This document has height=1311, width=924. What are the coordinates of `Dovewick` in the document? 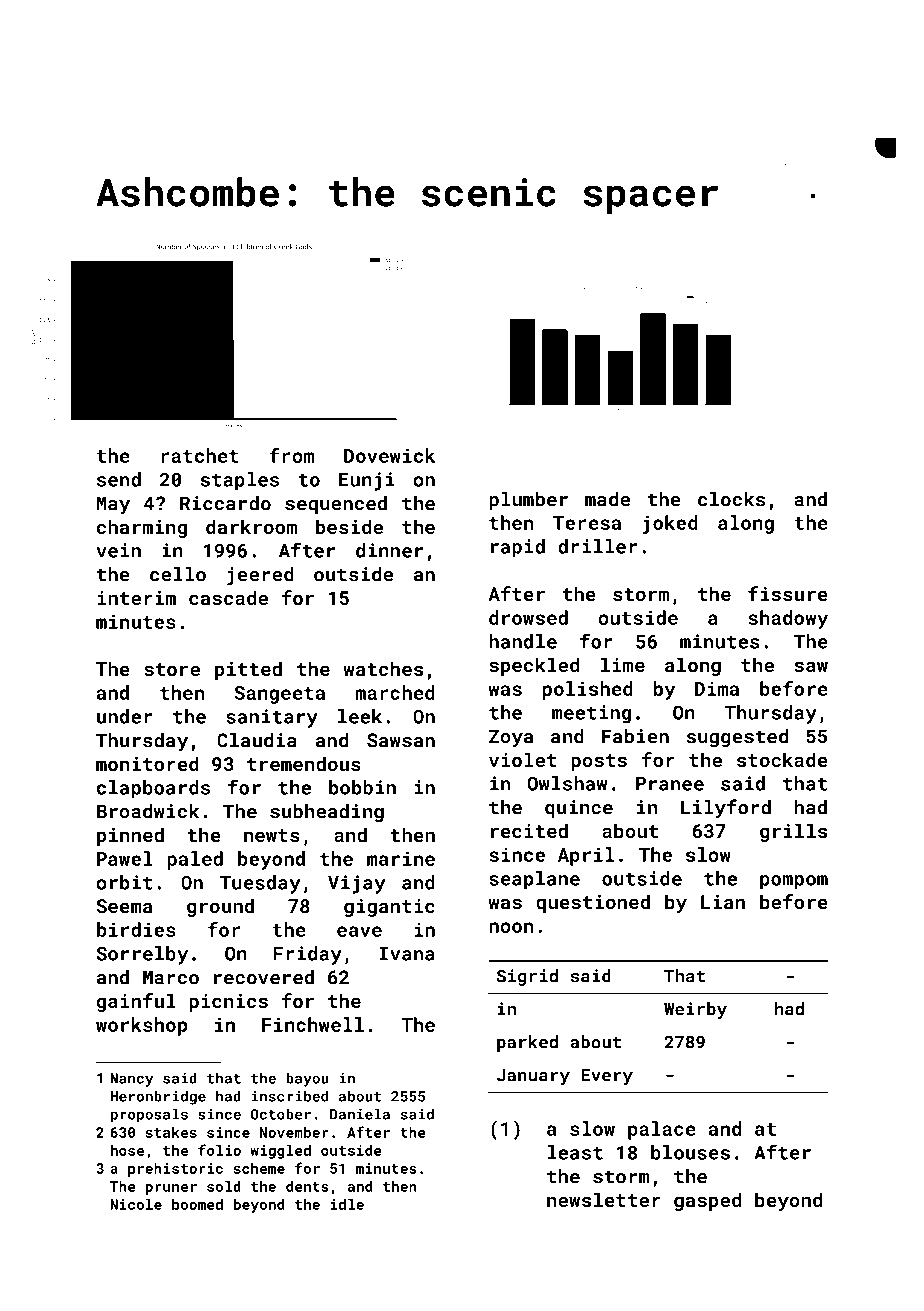 It's located at (389, 455).
